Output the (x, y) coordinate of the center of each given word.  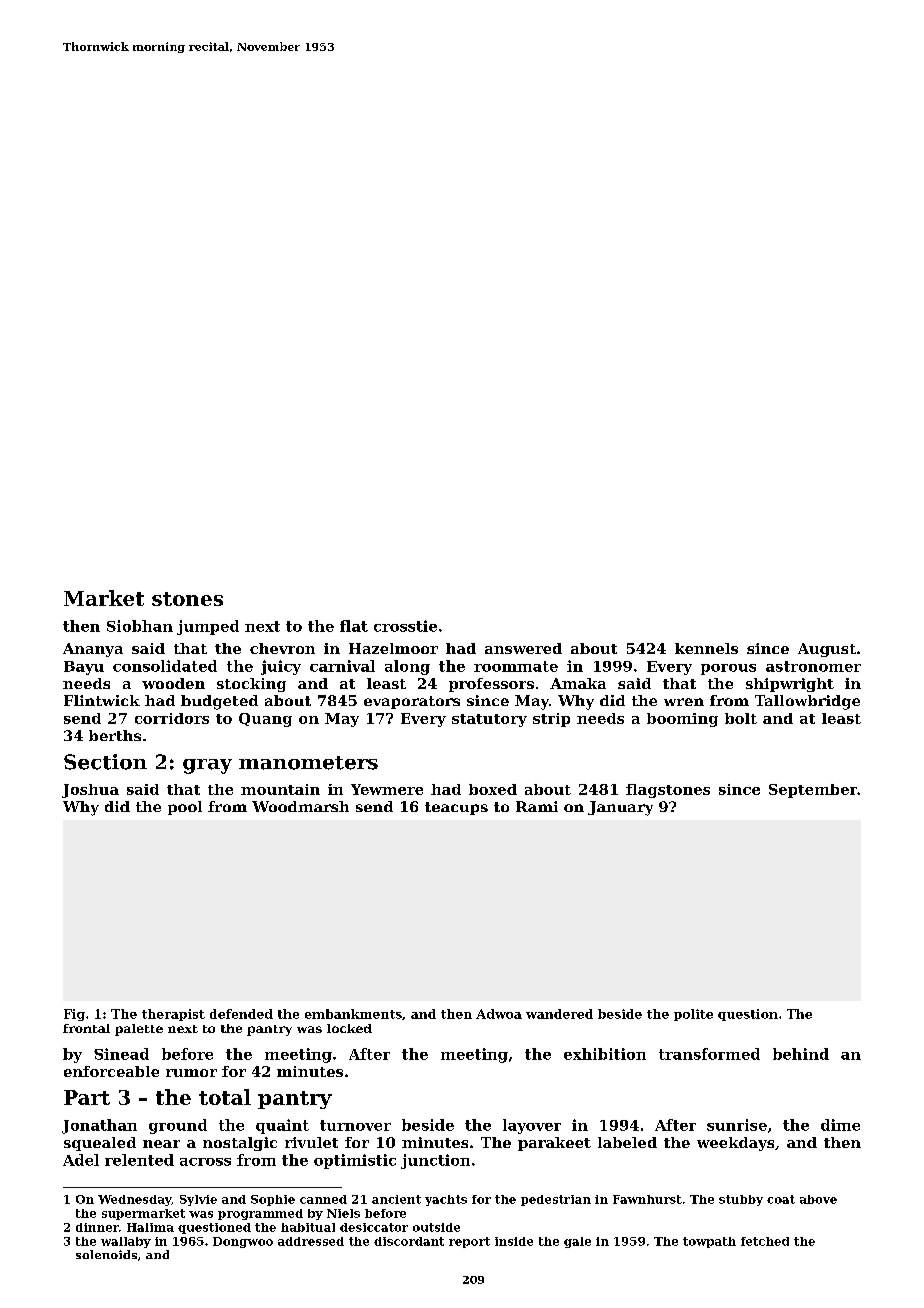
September (813, 791)
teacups (456, 808)
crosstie (405, 626)
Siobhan (140, 626)
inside (514, 1241)
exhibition (605, 1054)
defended (241, 1014)
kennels (706, 648)
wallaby (126, 1242)
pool (185, 808)
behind (801, 1054)
